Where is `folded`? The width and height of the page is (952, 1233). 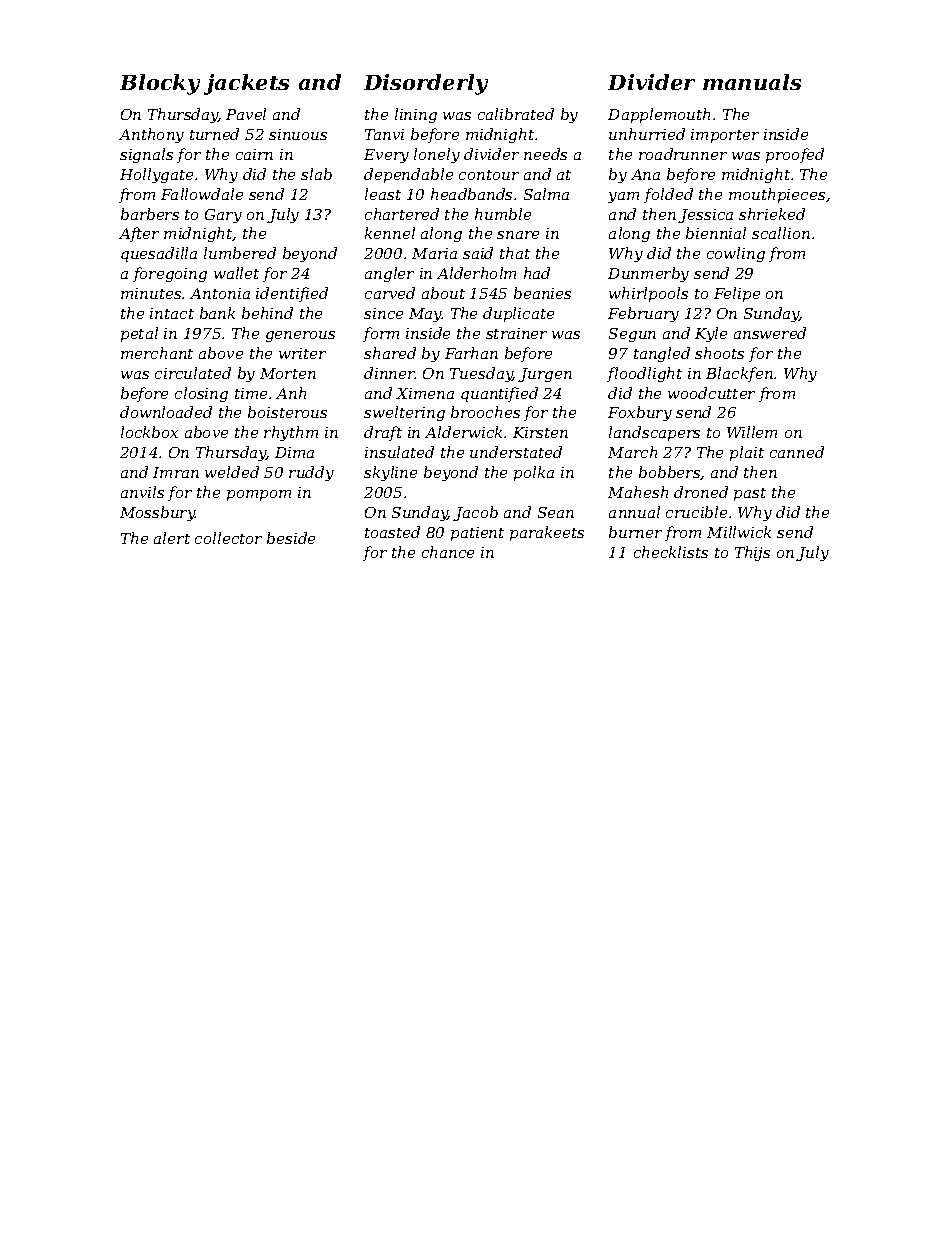 folded is located at coordinates (668, 195).
